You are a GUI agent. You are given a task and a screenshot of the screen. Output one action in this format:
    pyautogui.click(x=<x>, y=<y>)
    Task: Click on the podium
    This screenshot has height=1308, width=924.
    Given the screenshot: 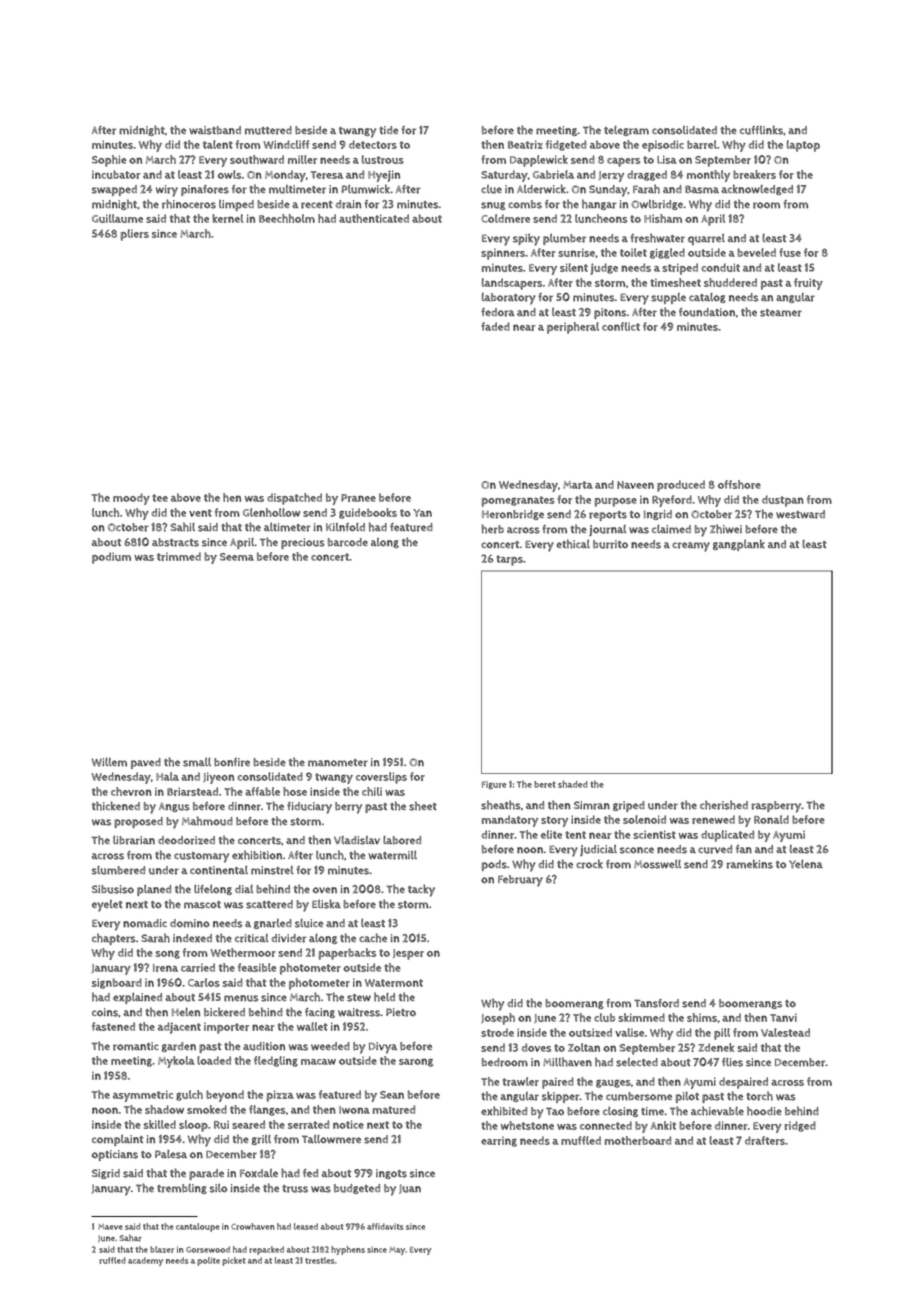 What is the action you would take?
    pyautogui.click(x=111, y=558)
